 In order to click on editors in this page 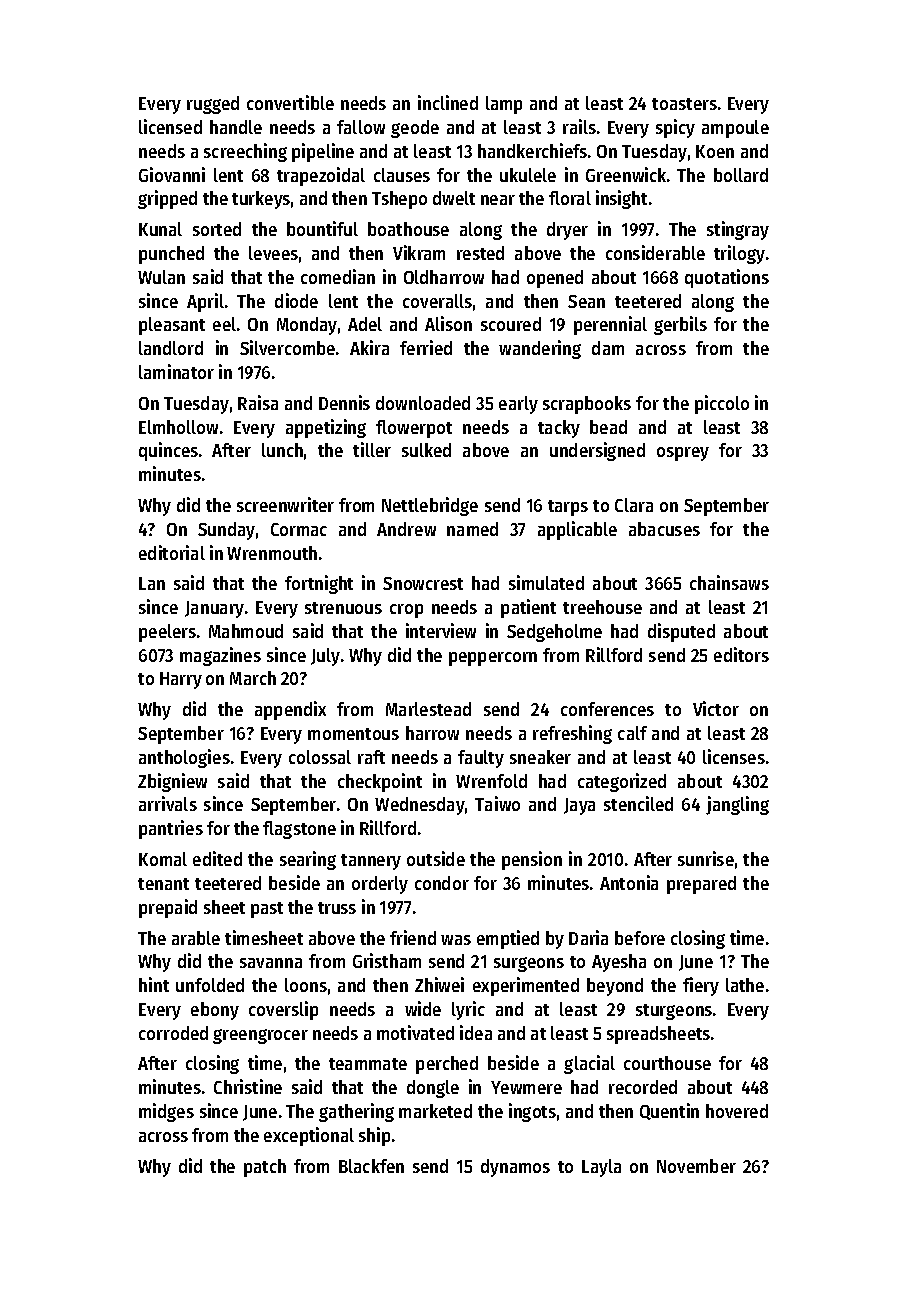, I will do `click(741, 654)`.
